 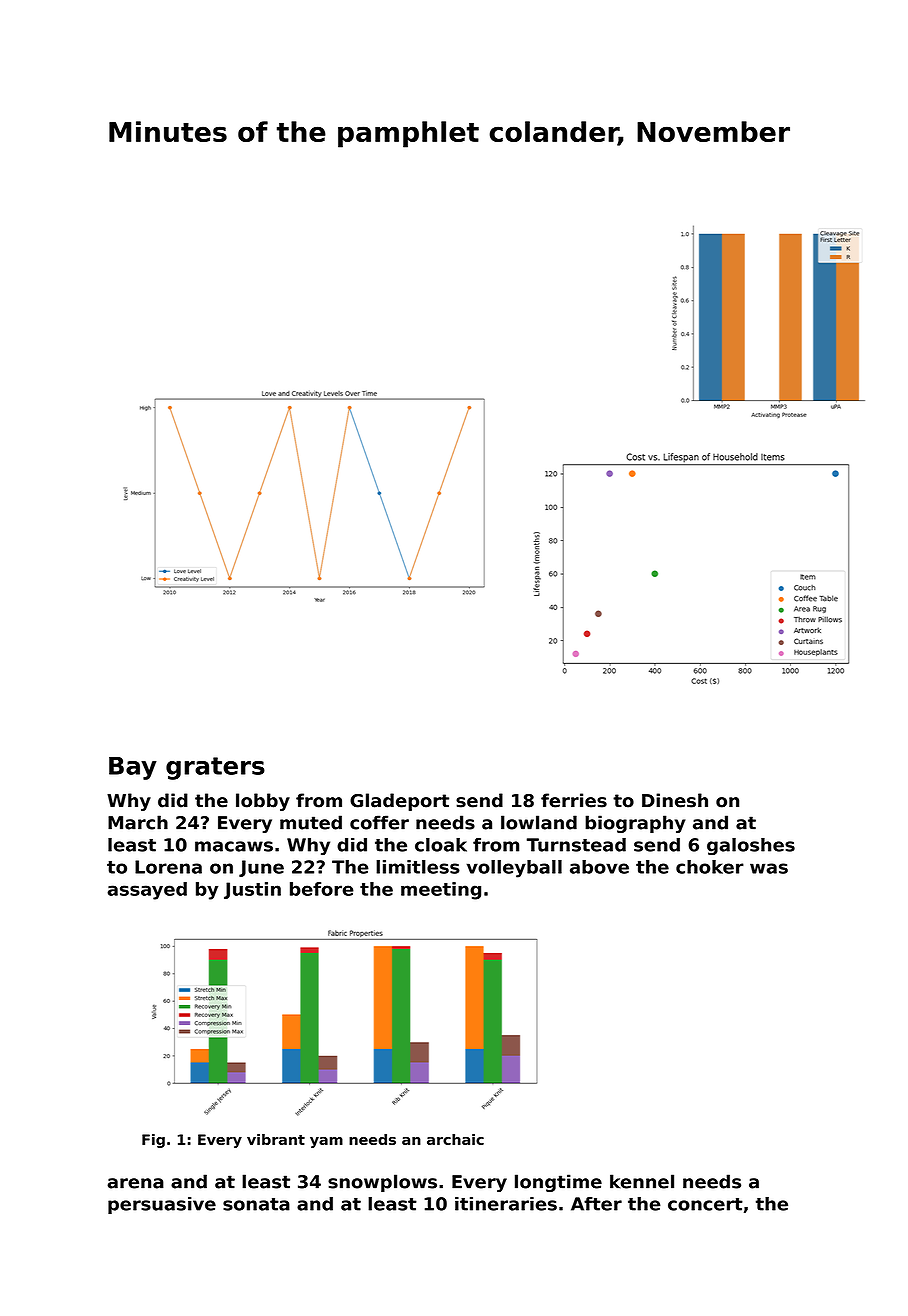 I want to click on ferries, so click(x=574, y=800).
